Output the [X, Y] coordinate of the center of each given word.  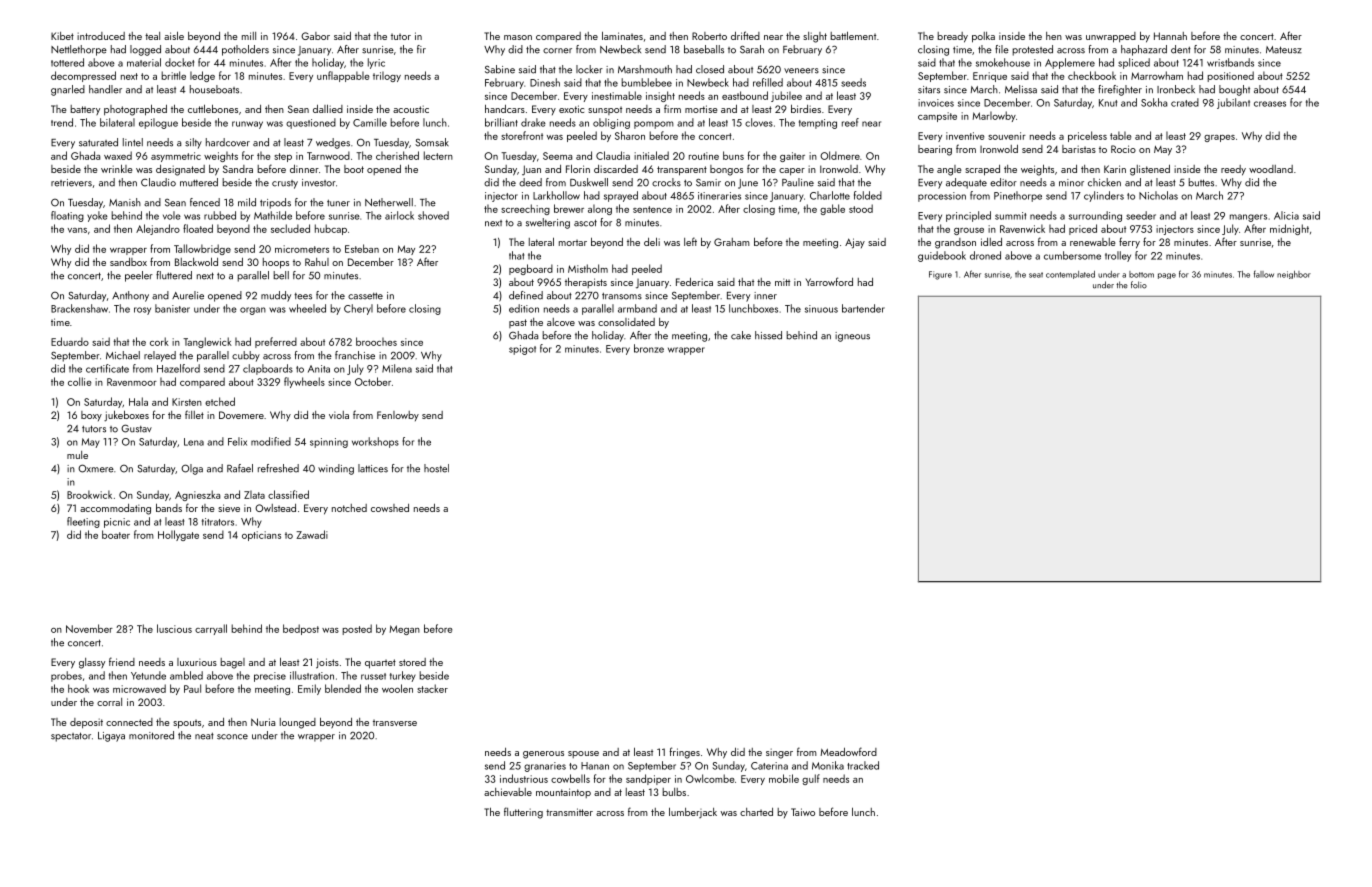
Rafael [240, 468]
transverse [395, 722]
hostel [436, 468]
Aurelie [188, 295]
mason [518, 37]
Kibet [62, 36]
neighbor [1294, 275]
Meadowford [848, 751]
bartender [863, 308]
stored [412, 662]
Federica [694, 282]
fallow [1264, 274]
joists [327, 663]
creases [1270, 104]
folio [1139, 285]
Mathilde [273, 215]
